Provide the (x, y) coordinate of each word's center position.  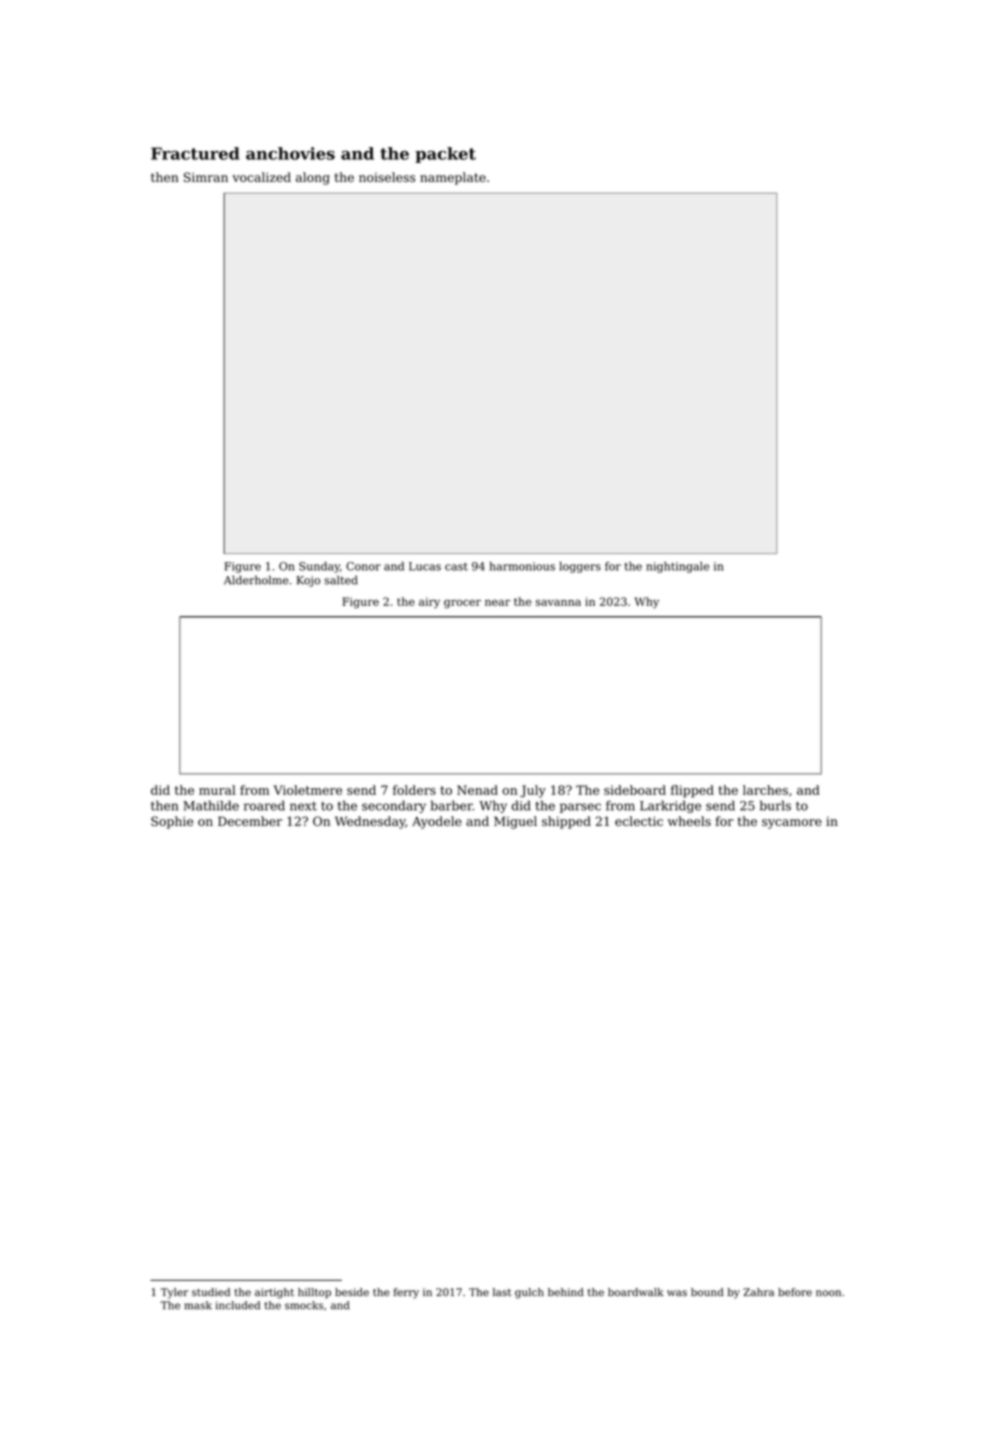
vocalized (261, 177)
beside (352, 1292)
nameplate (453, 178)
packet (445, 155)
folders (414, 790)
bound (707, 1292)
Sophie (172, 822)
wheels (689, 821)
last (502, 1292)
